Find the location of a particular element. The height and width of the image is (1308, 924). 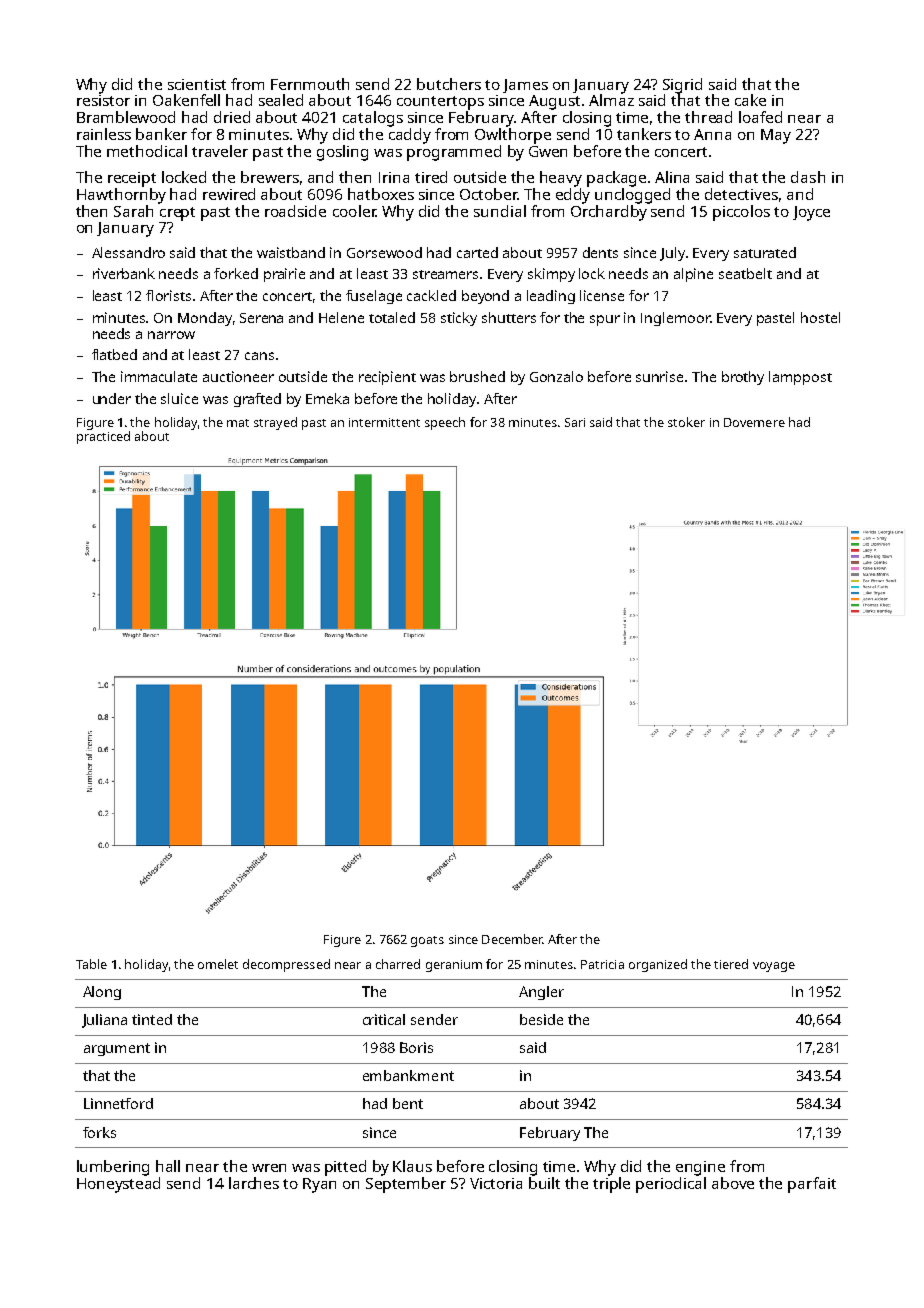

cake is located at coordinates (750, 100).
